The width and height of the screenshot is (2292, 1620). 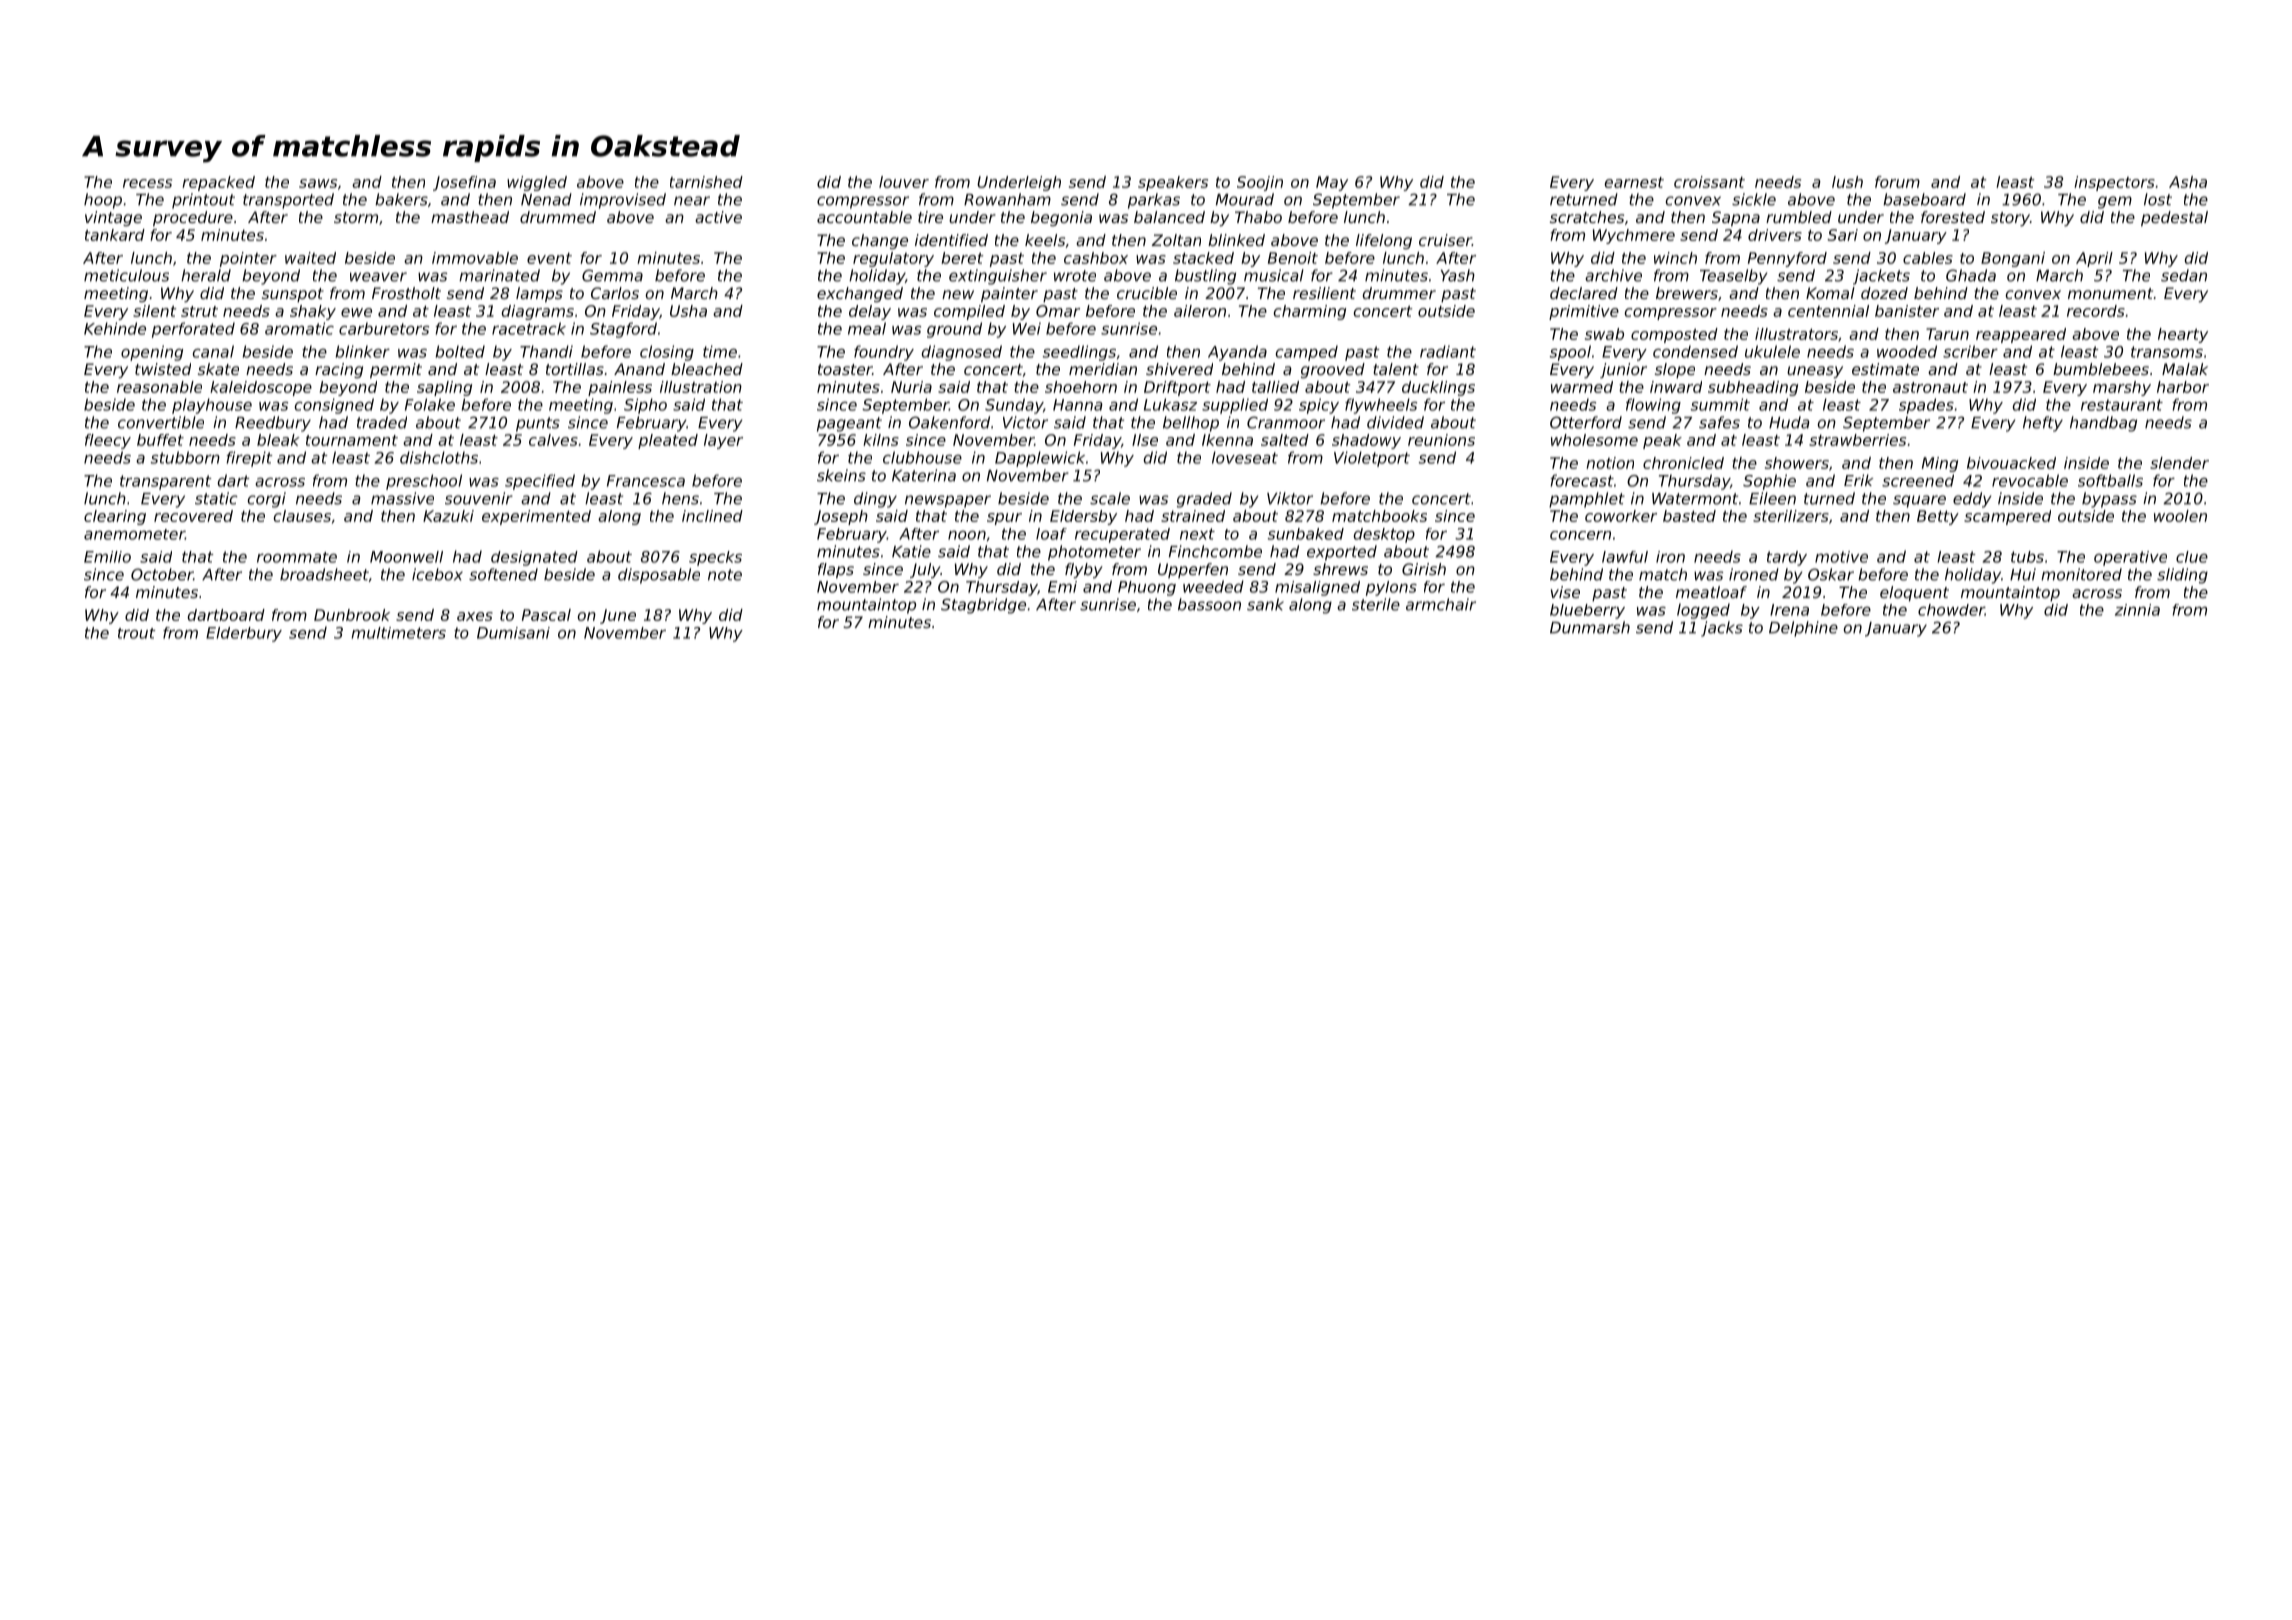 What do you see at coordinates (244, 634) in the screenshot?
I see `Elderbury` at bounding box center [244, 634].
